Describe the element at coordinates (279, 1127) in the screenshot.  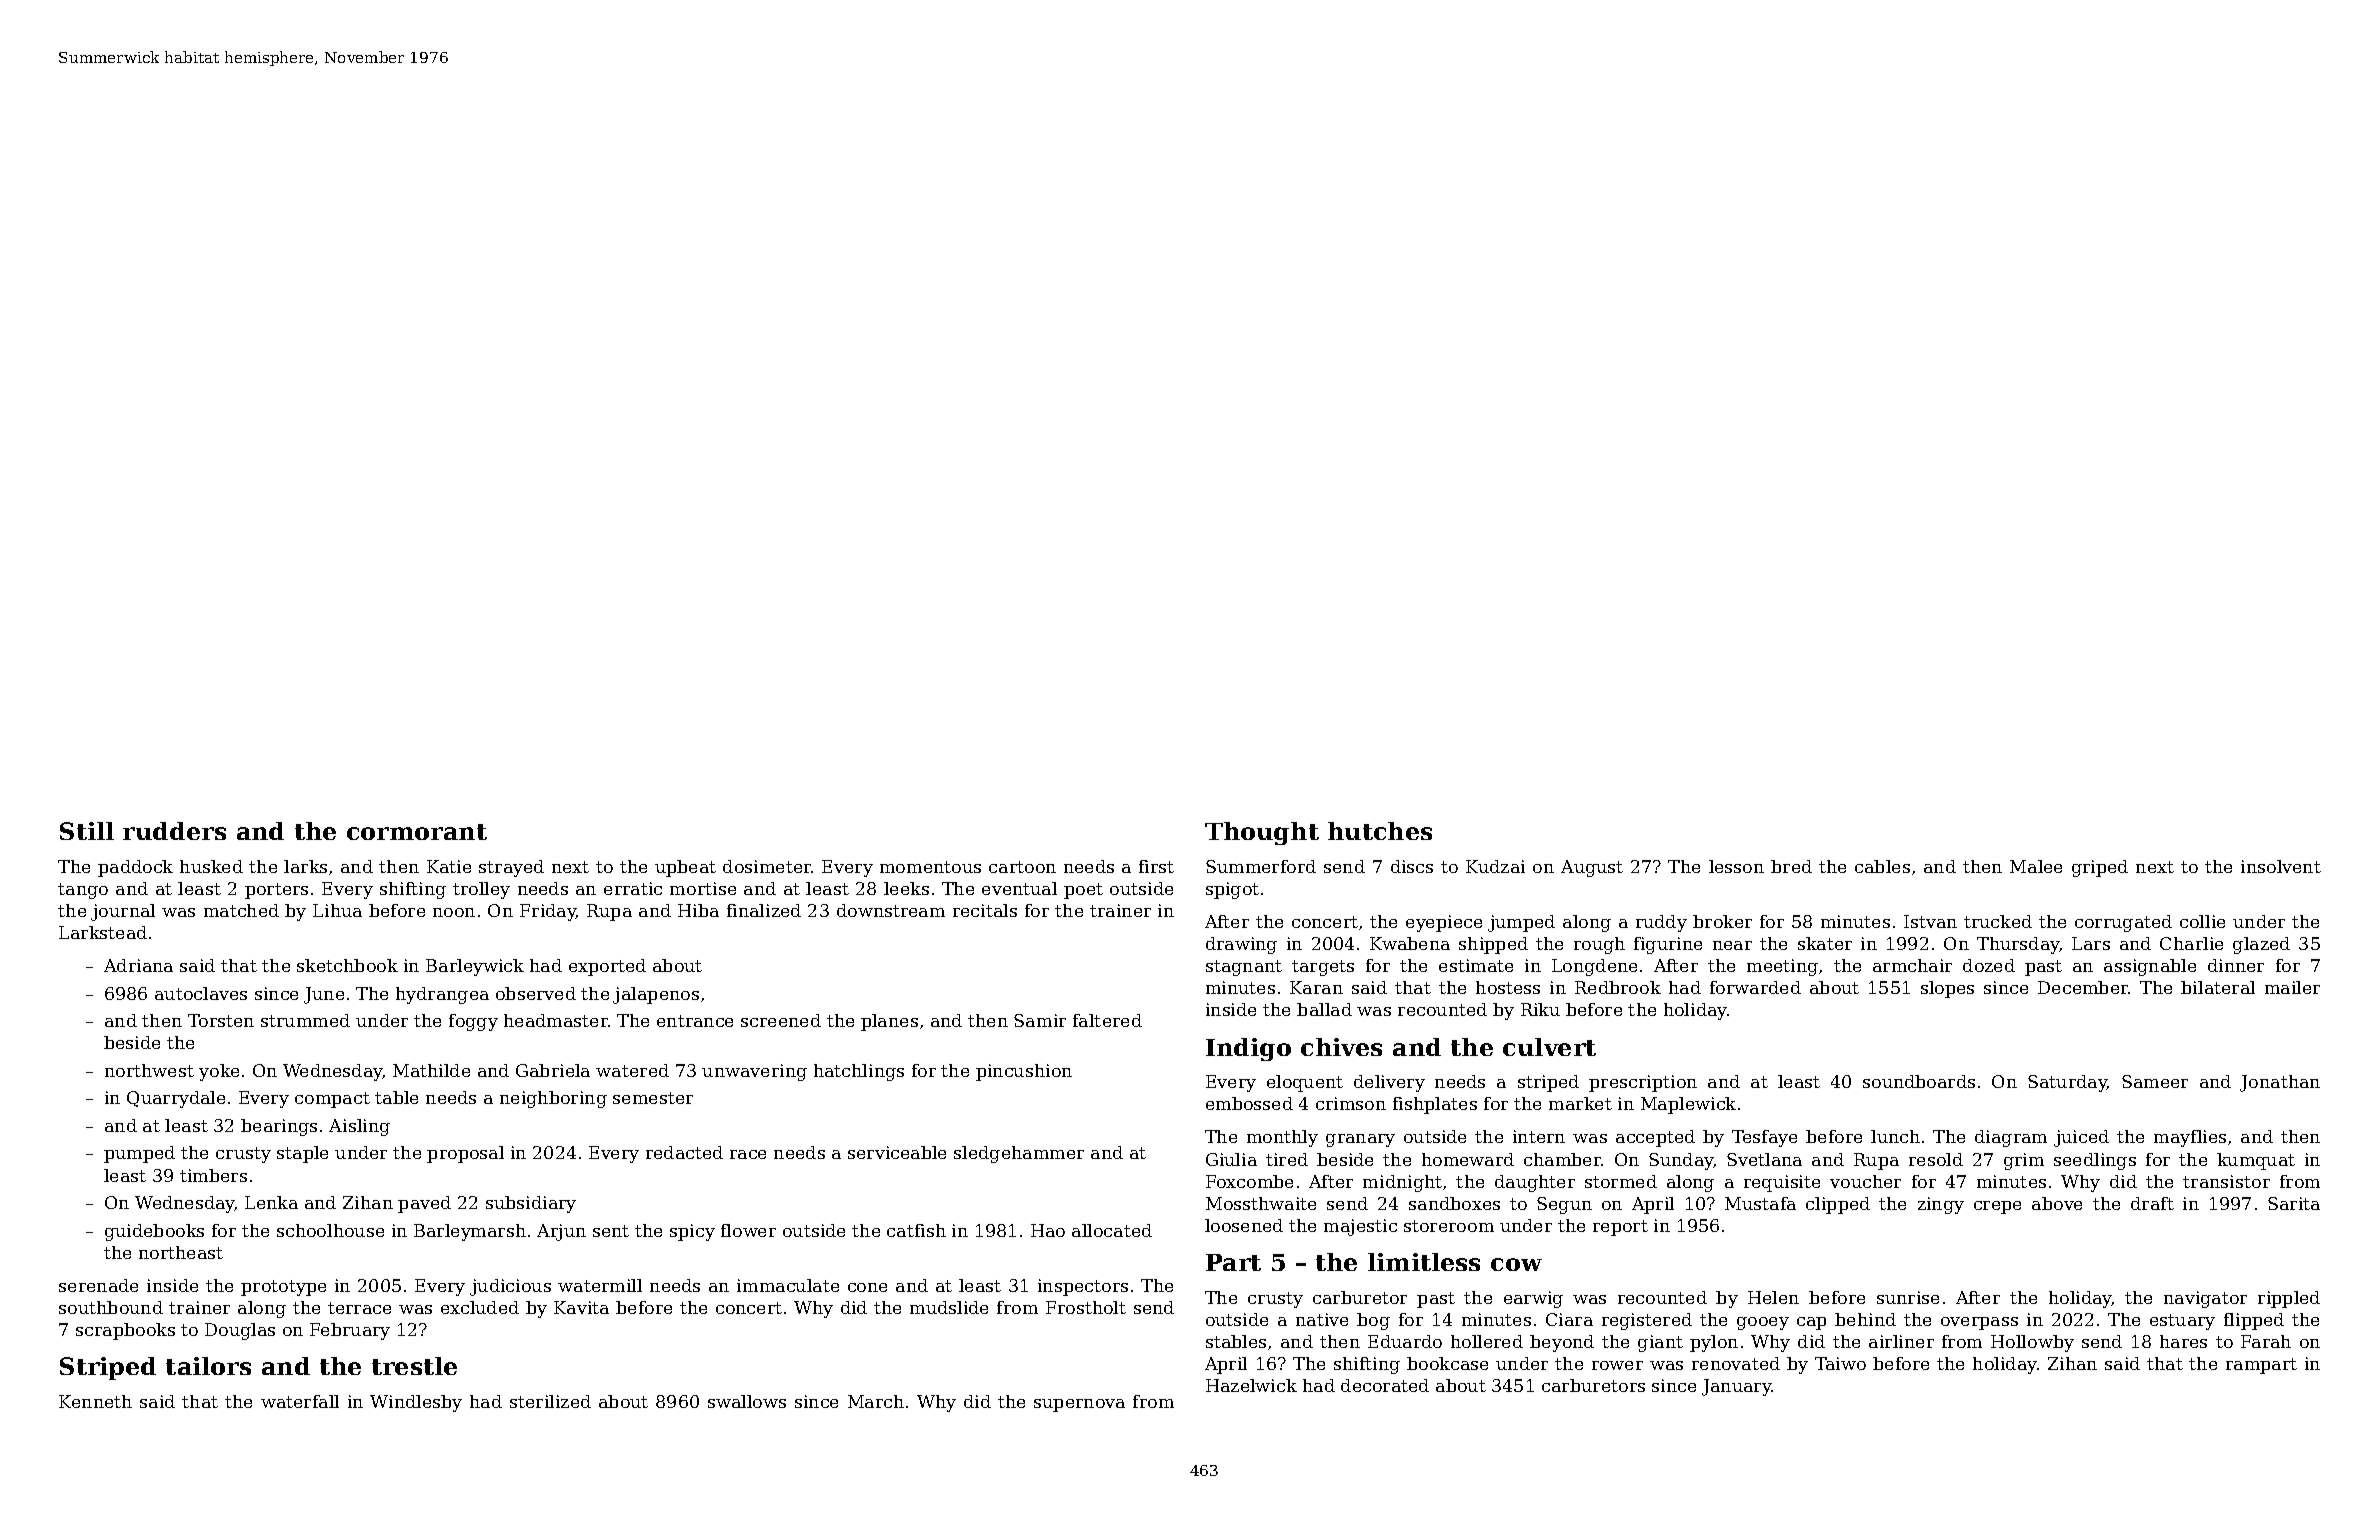
I see `bearings` at that location.
